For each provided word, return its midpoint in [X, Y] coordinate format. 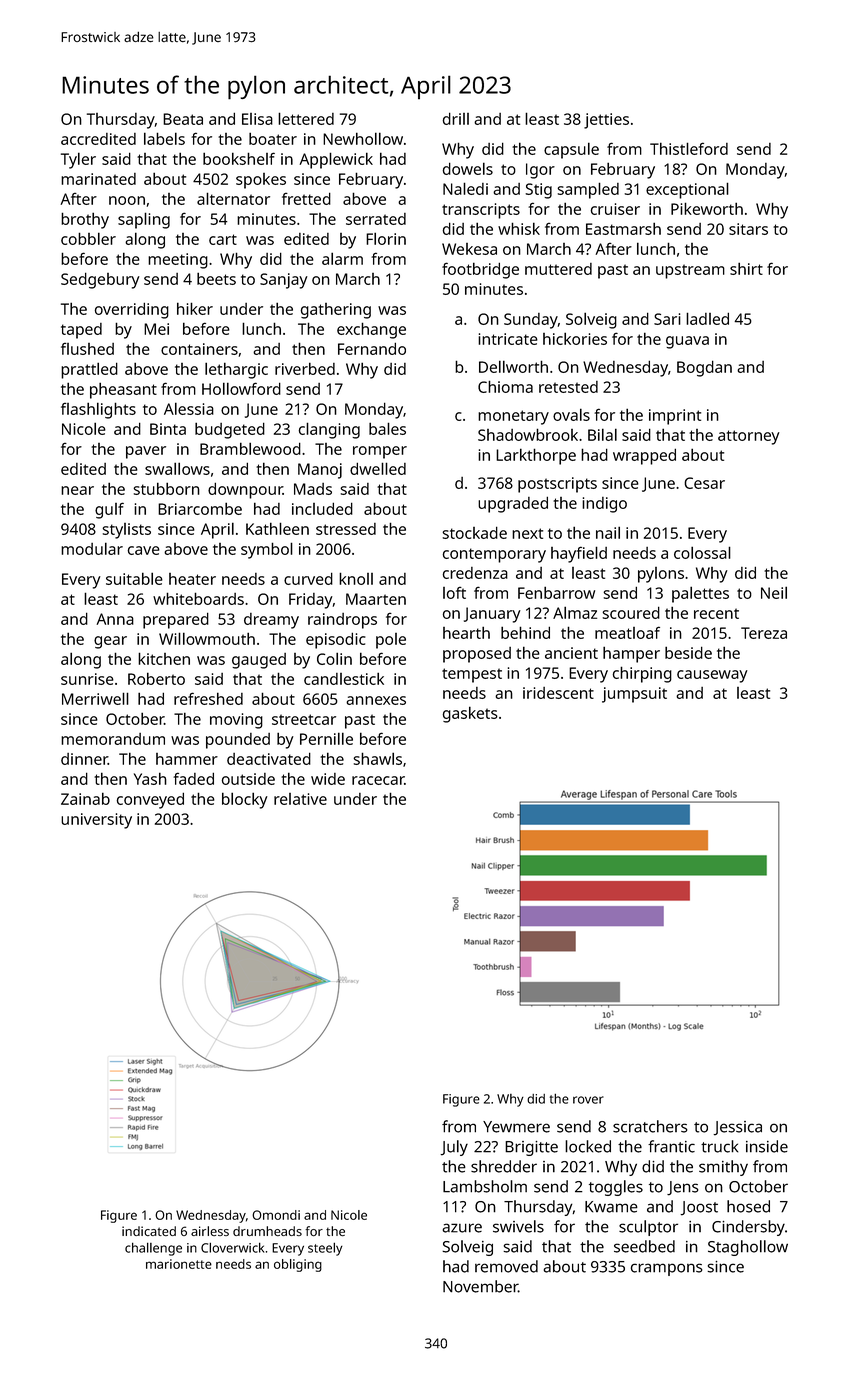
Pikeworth [707, 208]
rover [588, 1100]
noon [127, 200]
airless [210, 1231]
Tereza [764, 633]
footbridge [480, 270]
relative [300, 799]
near [77, 490]
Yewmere [516, 1127]
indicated [149, 1231]
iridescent [558, 693]
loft [454, 593]
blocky [245, 800]
